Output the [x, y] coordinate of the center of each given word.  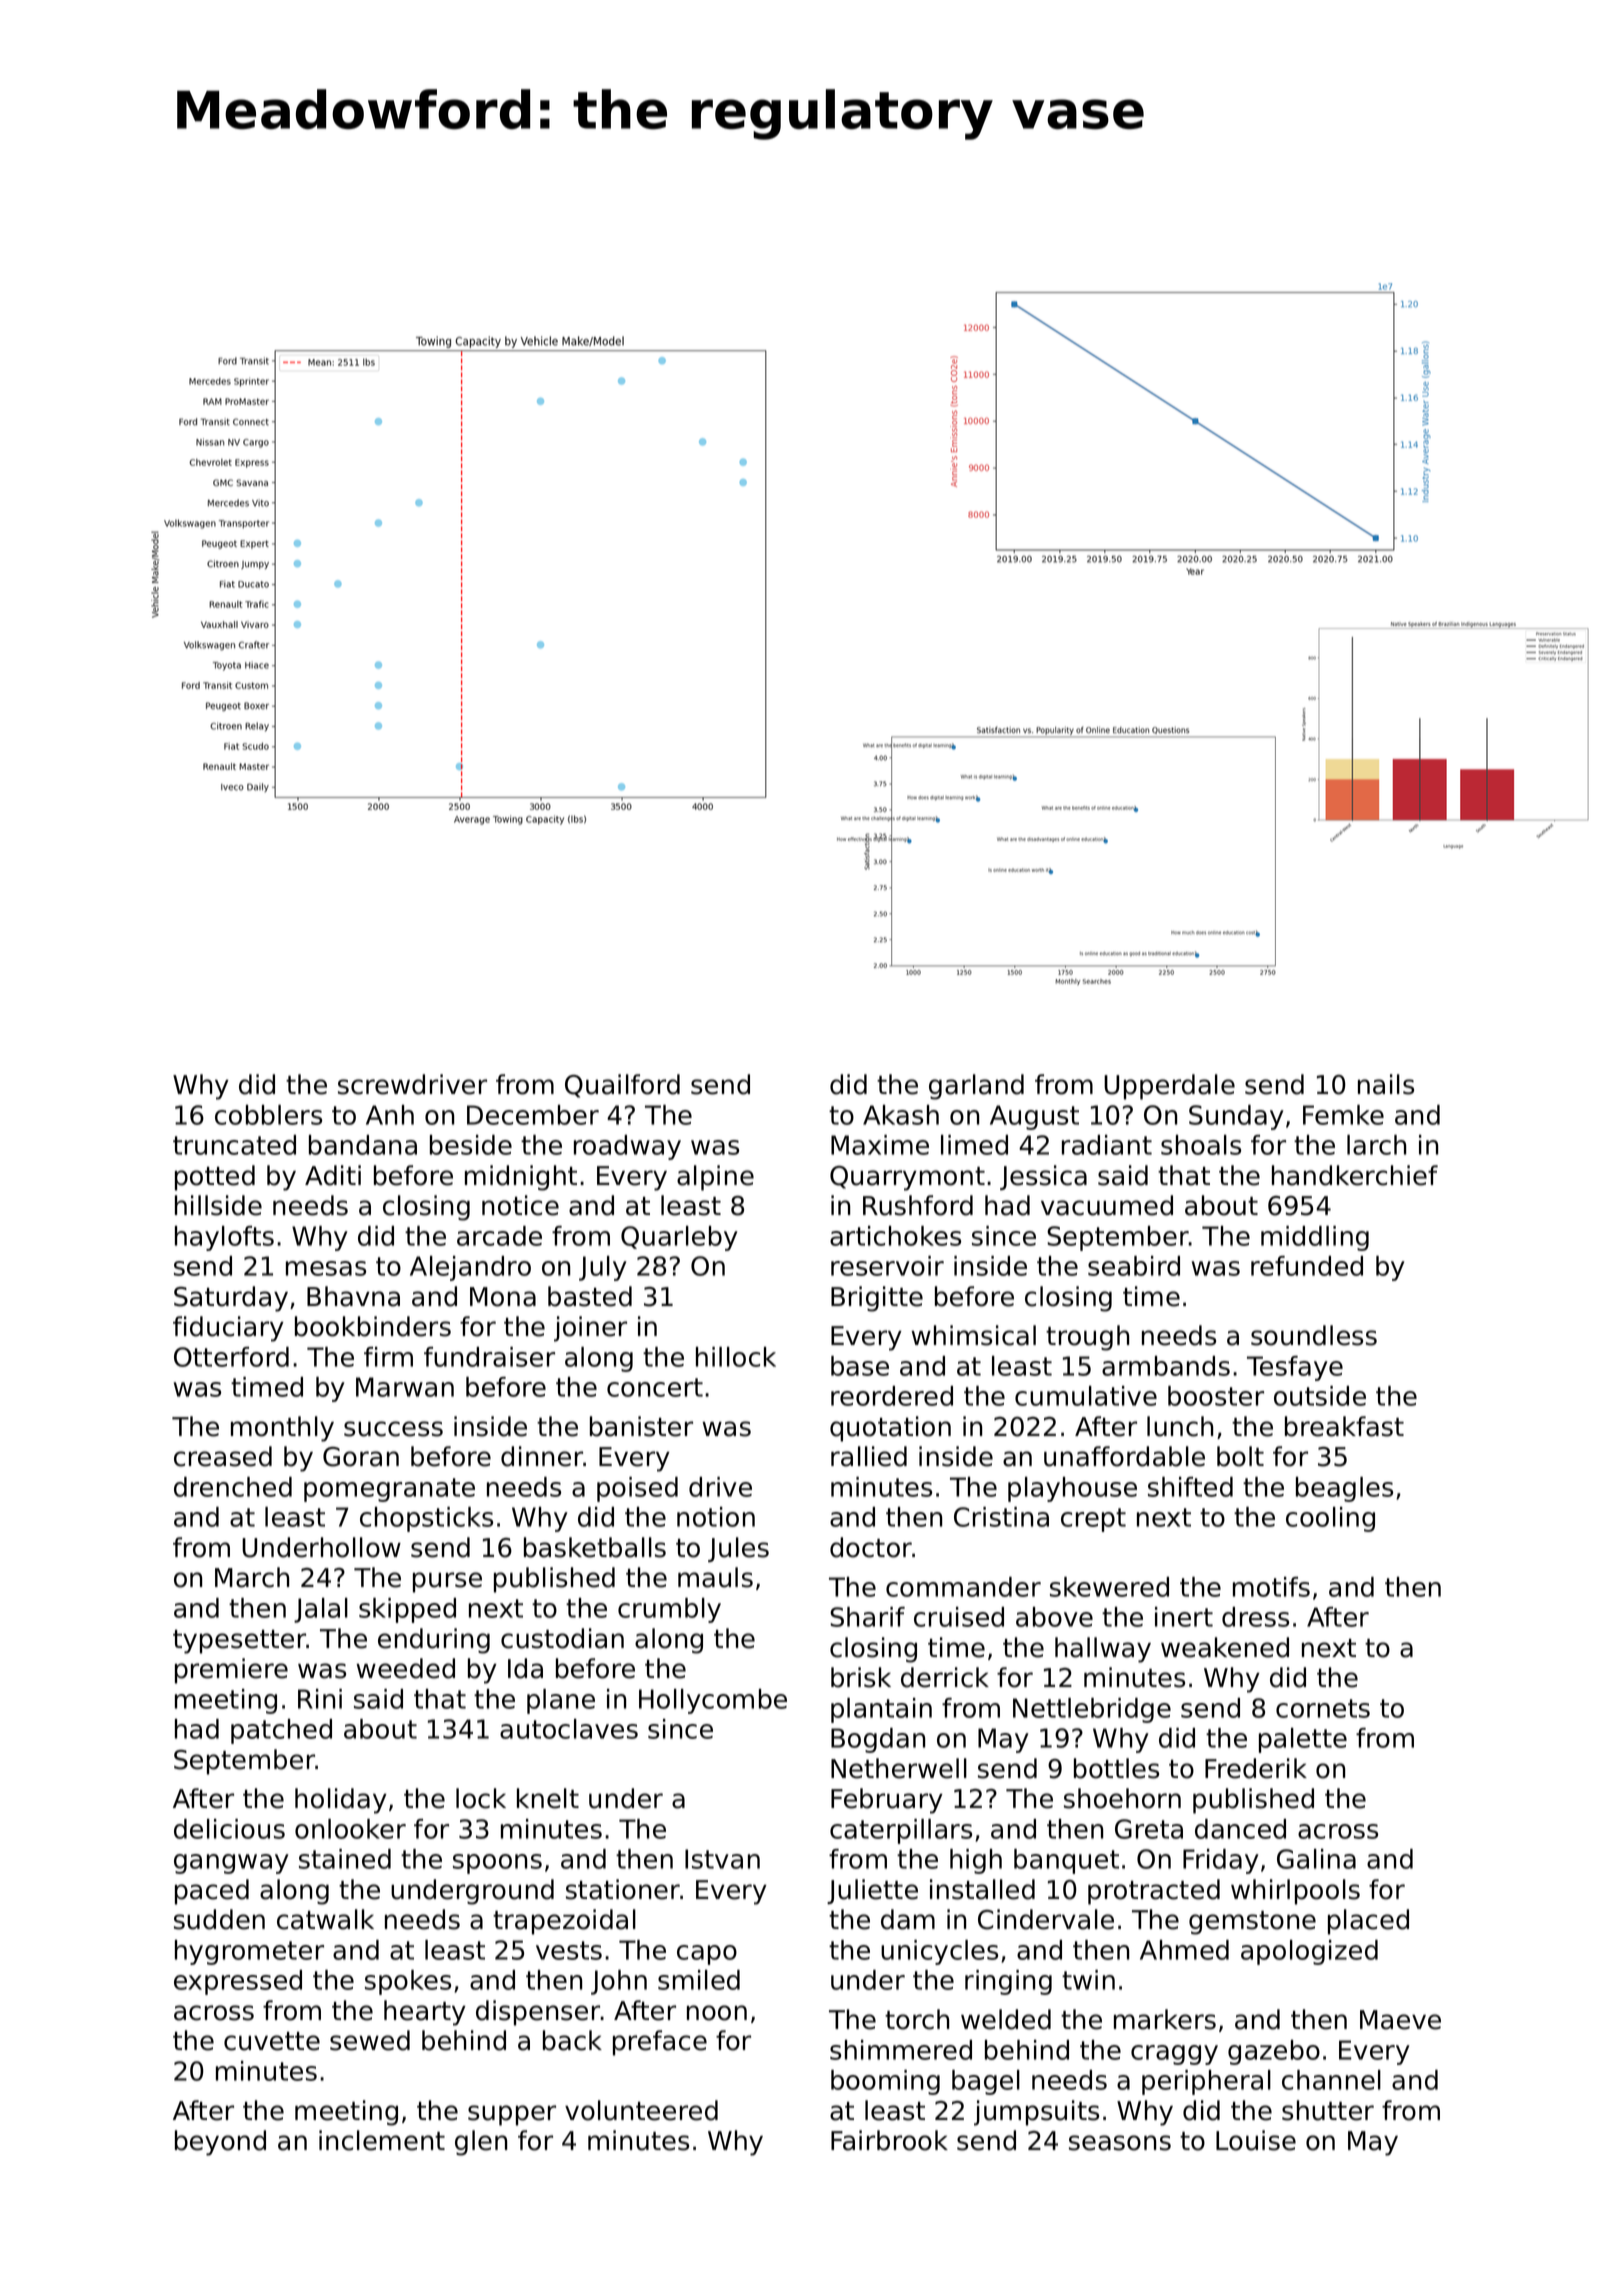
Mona [503, 1297]
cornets [1323, 1708]
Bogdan [878, 1740]
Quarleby [679, 1238]
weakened [1225, 1647]
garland [976, 1087]
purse [447, 1582]
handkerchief [1355, 1175]
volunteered [641, 2110]
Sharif [867, 1617]
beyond [220, 2143]
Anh [390, 1115]
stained [345, 1859]
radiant [1107, 1145]
